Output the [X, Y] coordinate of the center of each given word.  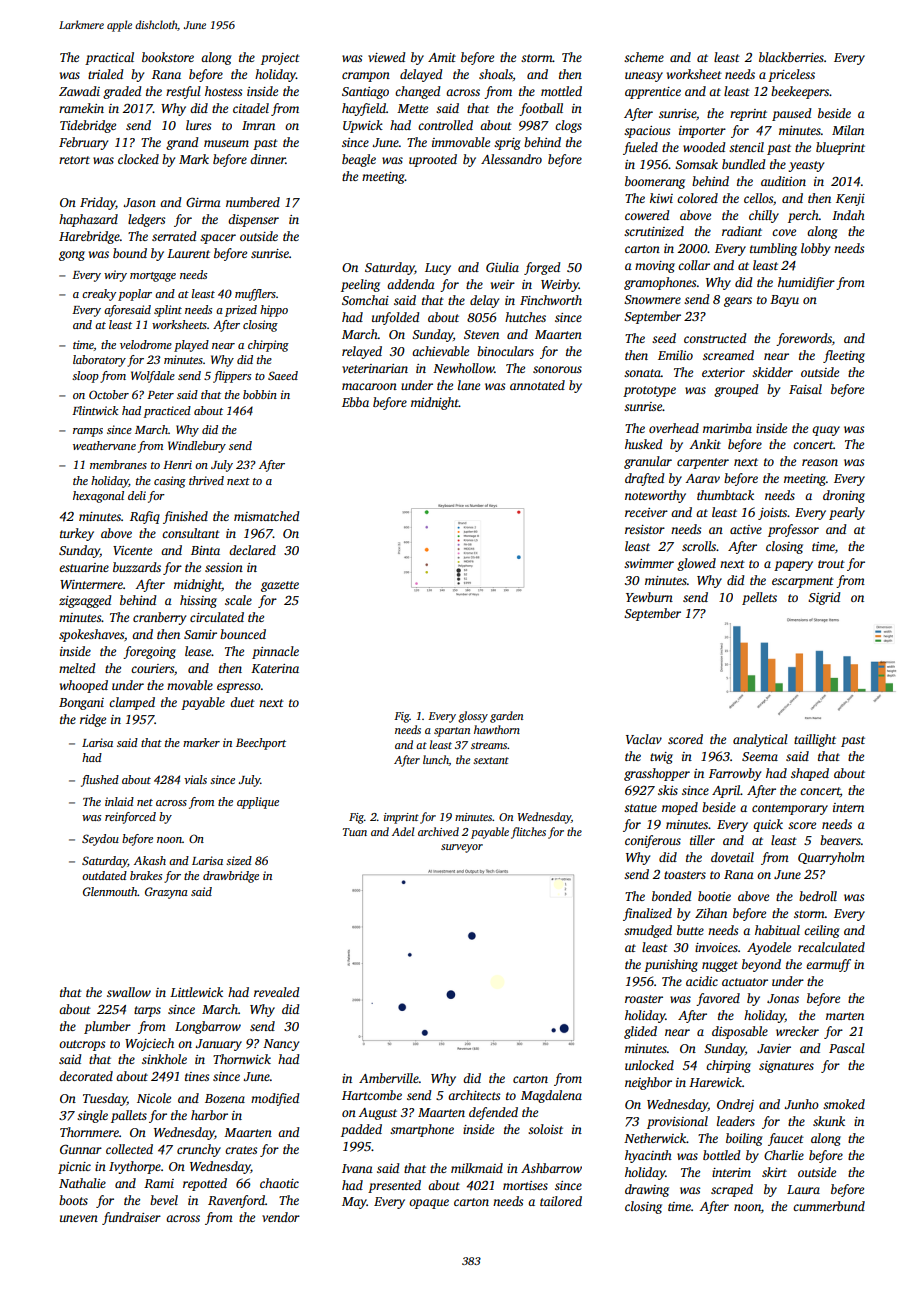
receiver [646, 512]
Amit [442, 57]
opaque [429, 1204]
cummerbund [829, 1206]
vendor [281, 1217]
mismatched [267, 516]
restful [183, 92]
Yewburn [649, 597]
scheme [644, 57]
